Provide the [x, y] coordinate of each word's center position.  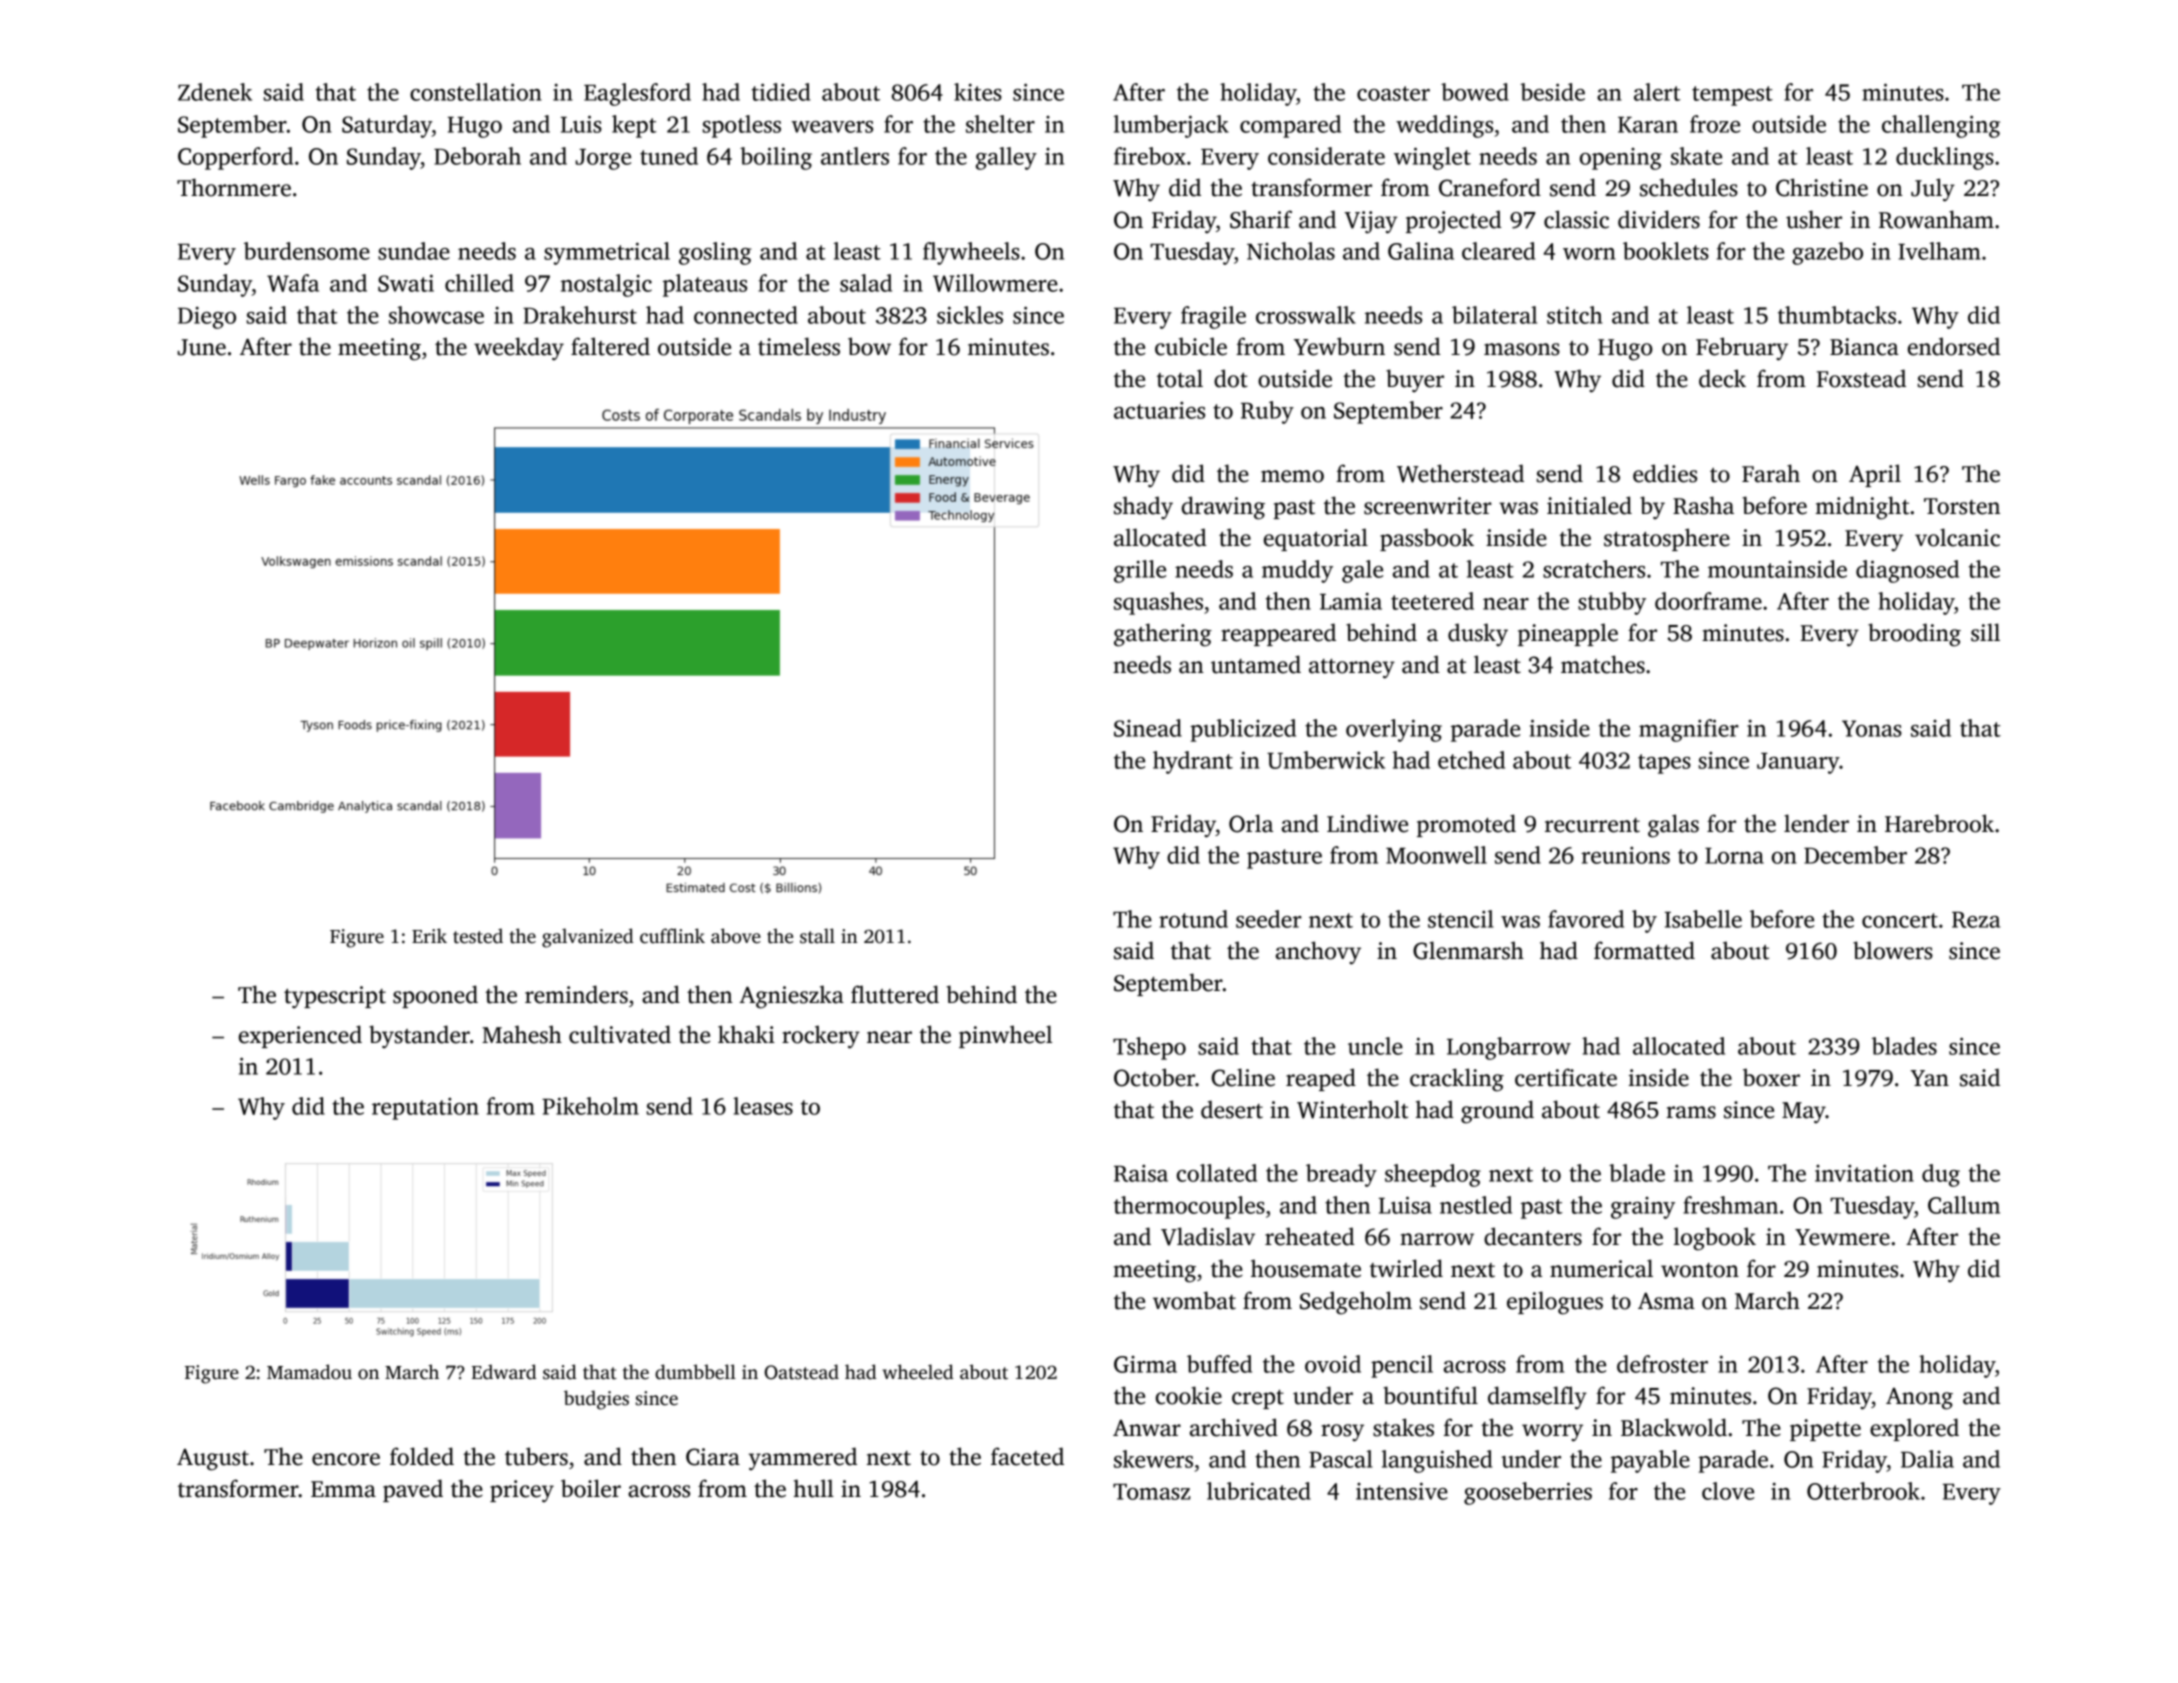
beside [1552, 92]
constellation [476, 92]
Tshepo [1149, 1048]
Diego [207, 318]
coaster [1393, 93]
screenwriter [1428, 506]
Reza [1976, 920]
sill [1985, 632]
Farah [1771, 473]
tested [478, 936]
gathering [1163, 635]
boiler [591, 1488]
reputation [425, 1109]
